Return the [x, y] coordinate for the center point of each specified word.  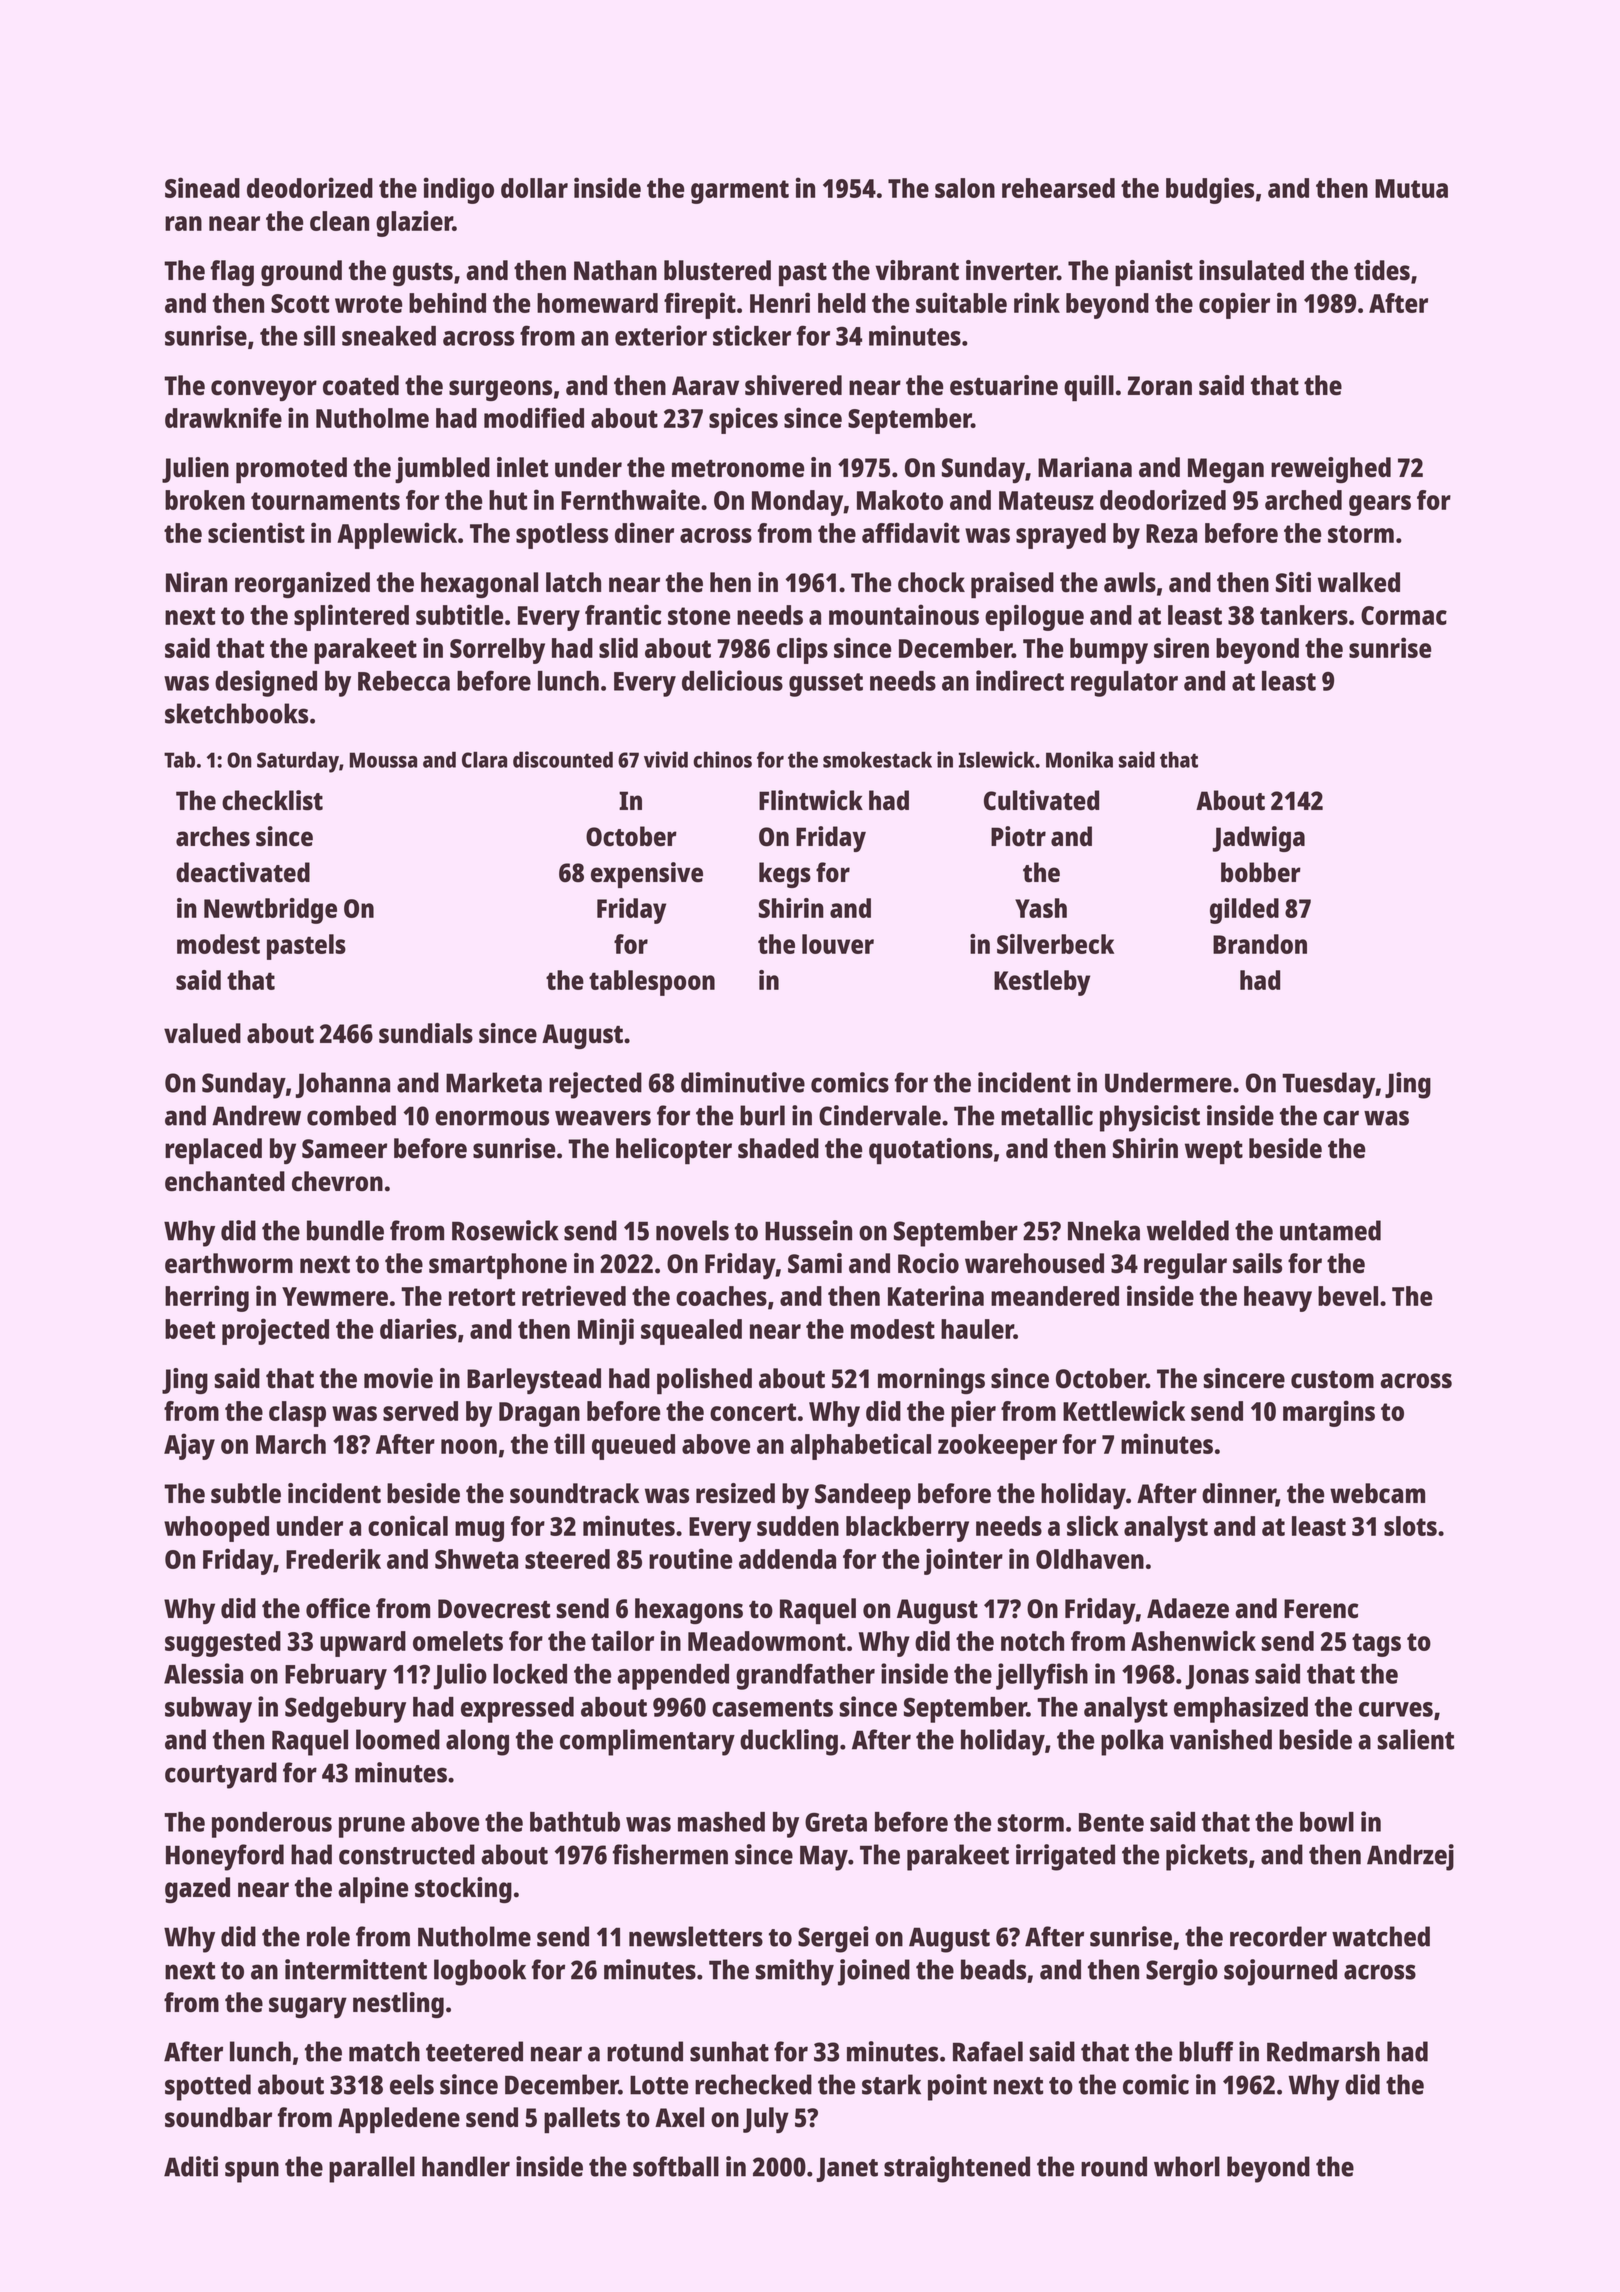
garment [740, 192]
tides [1382, 270]
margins [1329, 1413]
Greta [836, 1822]
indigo [459, 190]
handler [466, 2166]
